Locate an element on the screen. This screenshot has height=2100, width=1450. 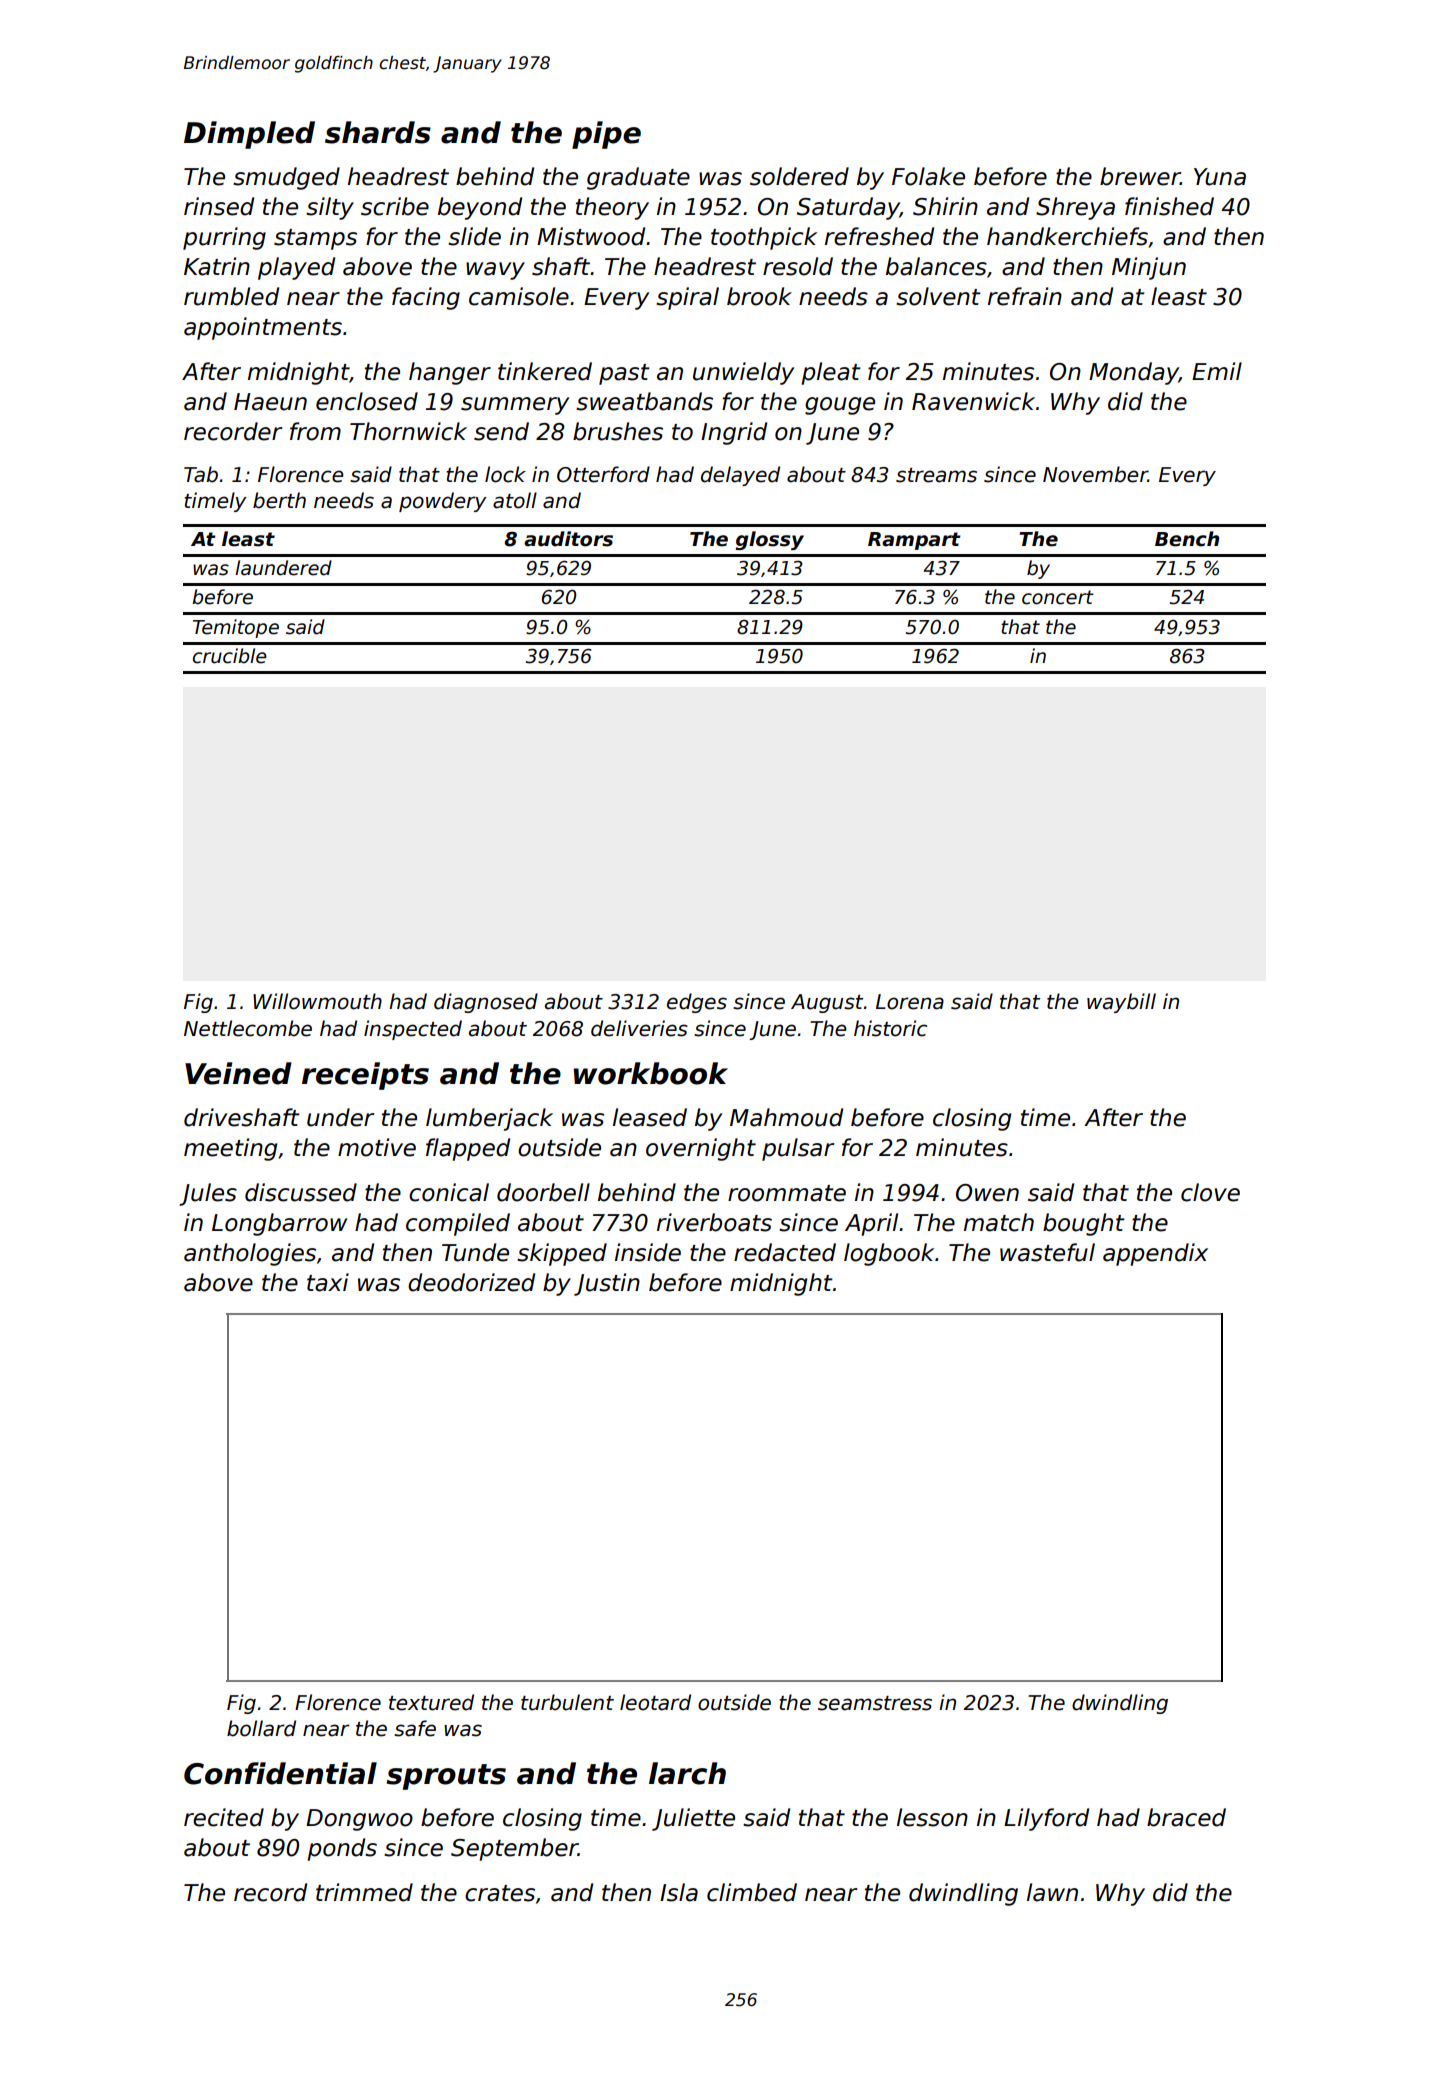
concert is located at coordinates (1058, 597).
